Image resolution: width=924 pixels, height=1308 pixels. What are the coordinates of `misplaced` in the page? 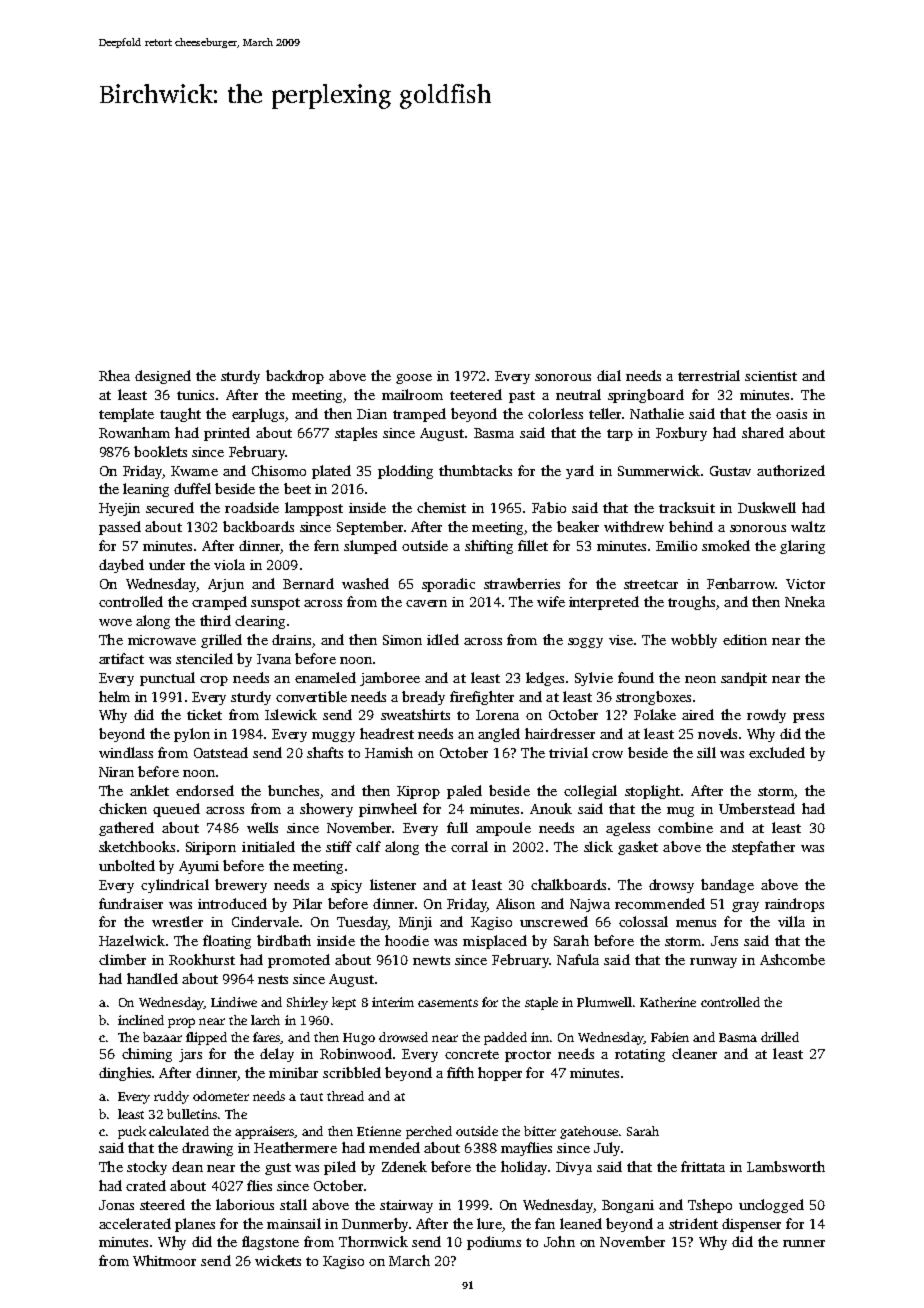 It's located at (495, 942).
